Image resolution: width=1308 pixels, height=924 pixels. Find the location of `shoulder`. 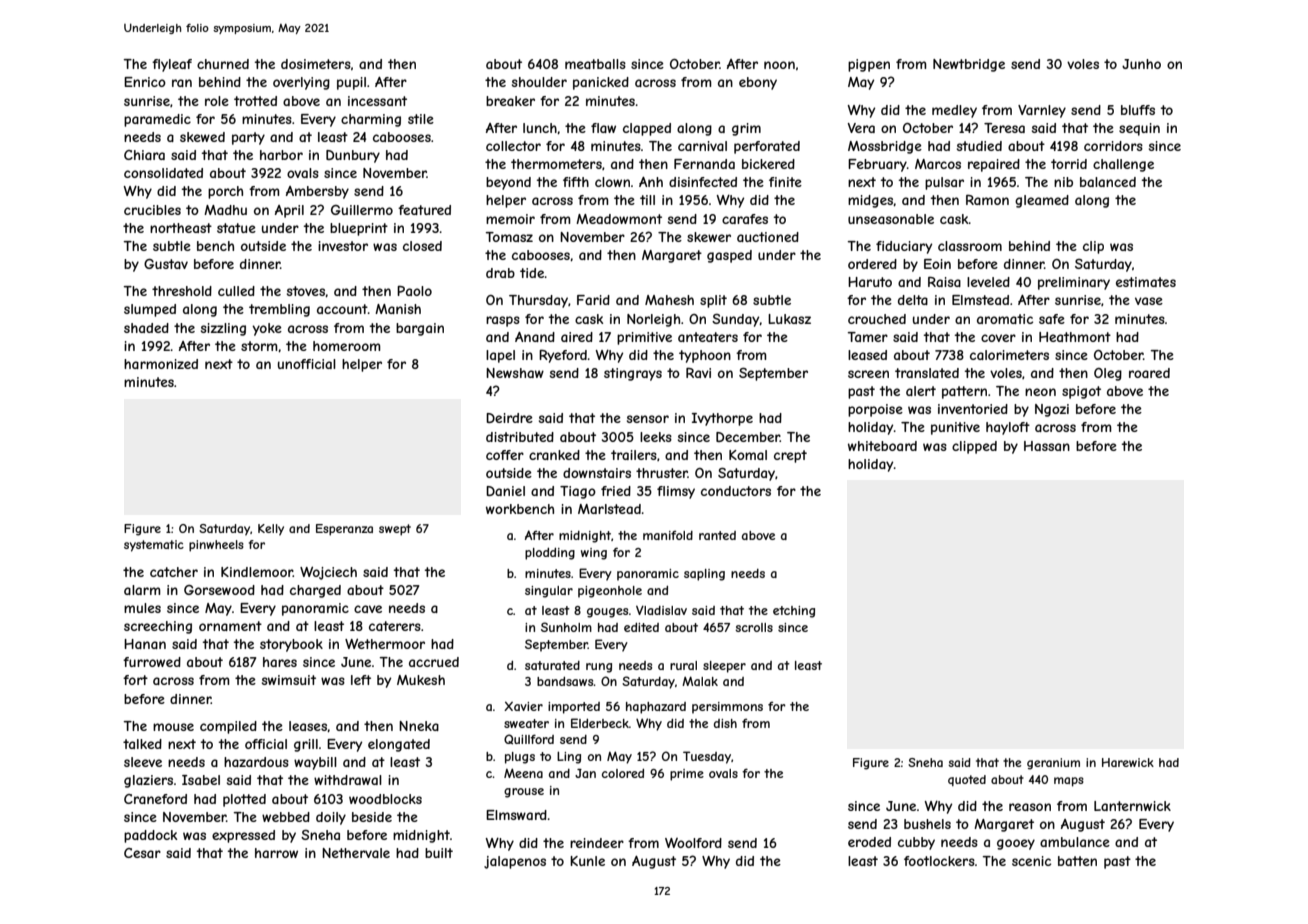

shoulder is located at coordinates (539, 82).
